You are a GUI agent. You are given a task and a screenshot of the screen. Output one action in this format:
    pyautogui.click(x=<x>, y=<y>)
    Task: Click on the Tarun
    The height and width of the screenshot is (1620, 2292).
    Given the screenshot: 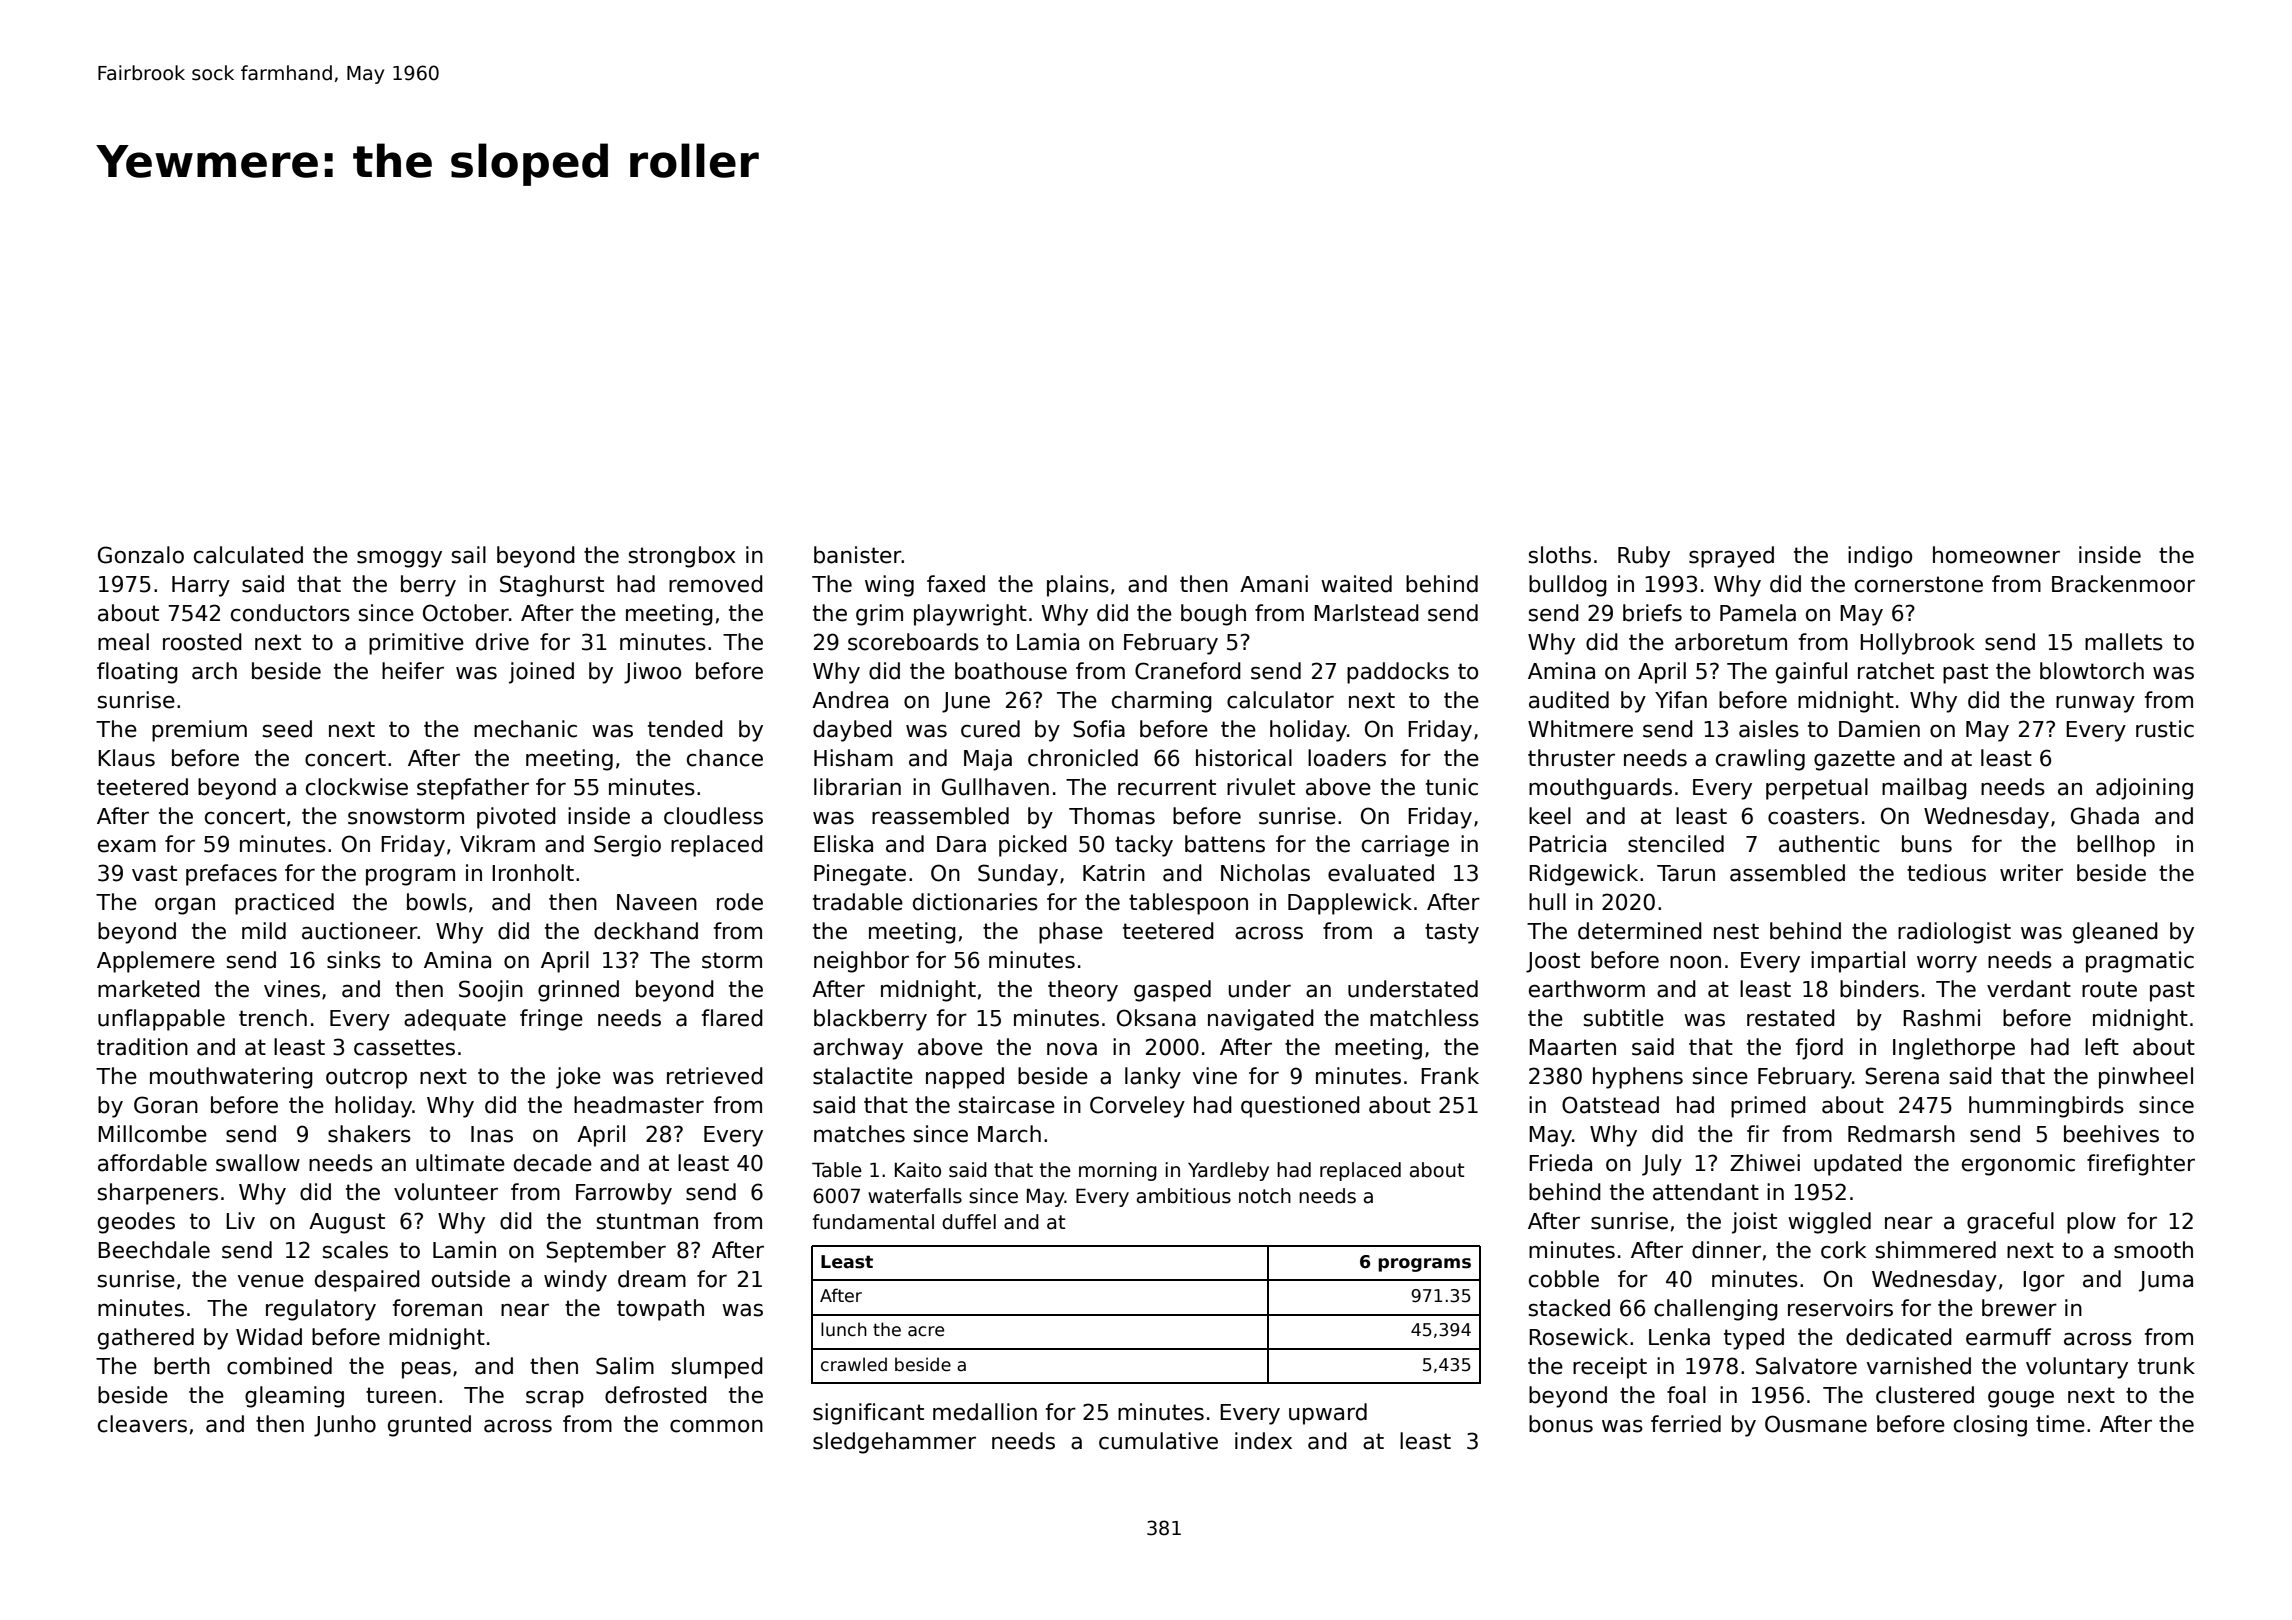 What is the action you would take?
    pyautogui.click(x=1686, y=873)
